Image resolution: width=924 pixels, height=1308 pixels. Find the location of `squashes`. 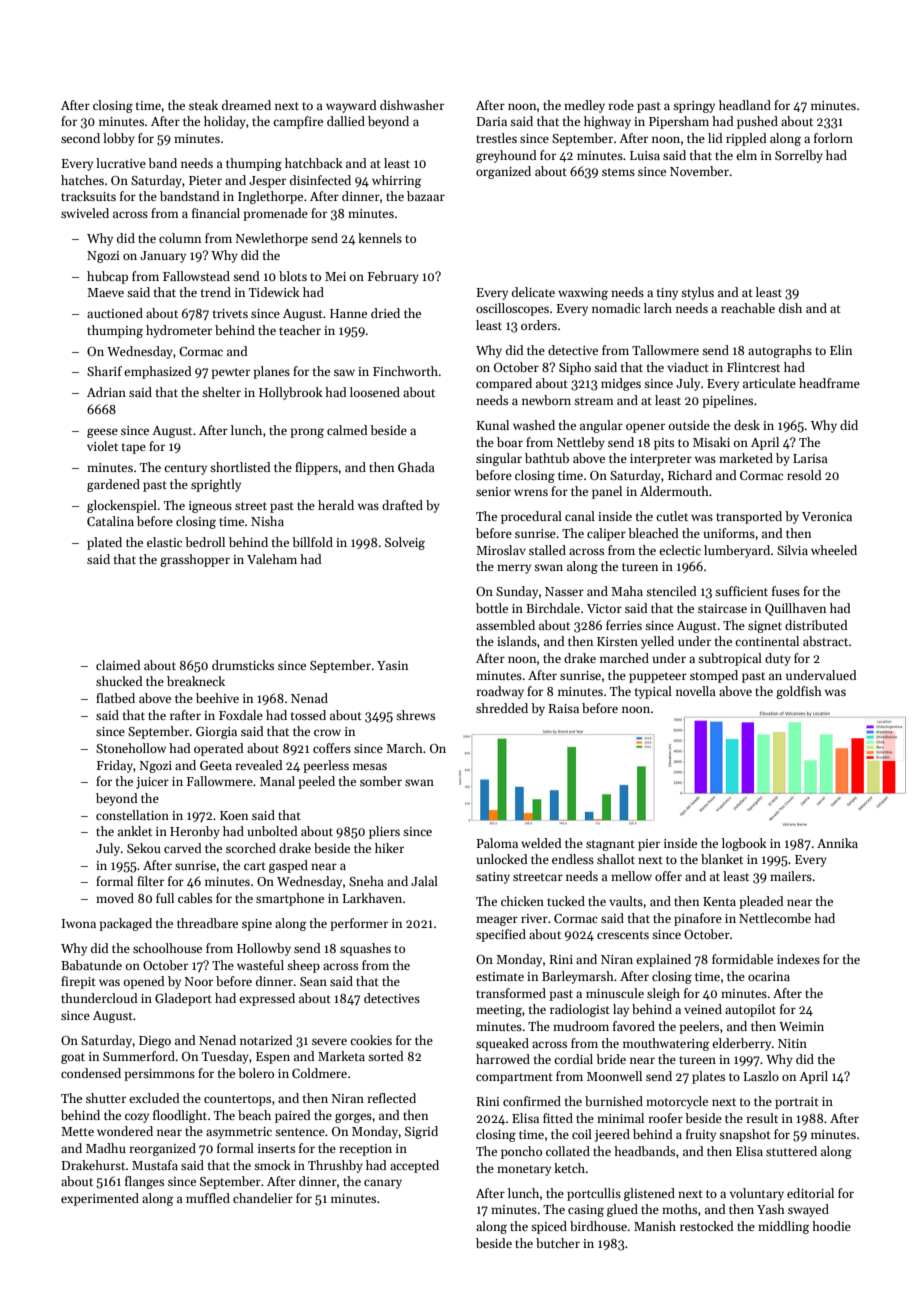

squashes is located at coordinates (365, 949).
